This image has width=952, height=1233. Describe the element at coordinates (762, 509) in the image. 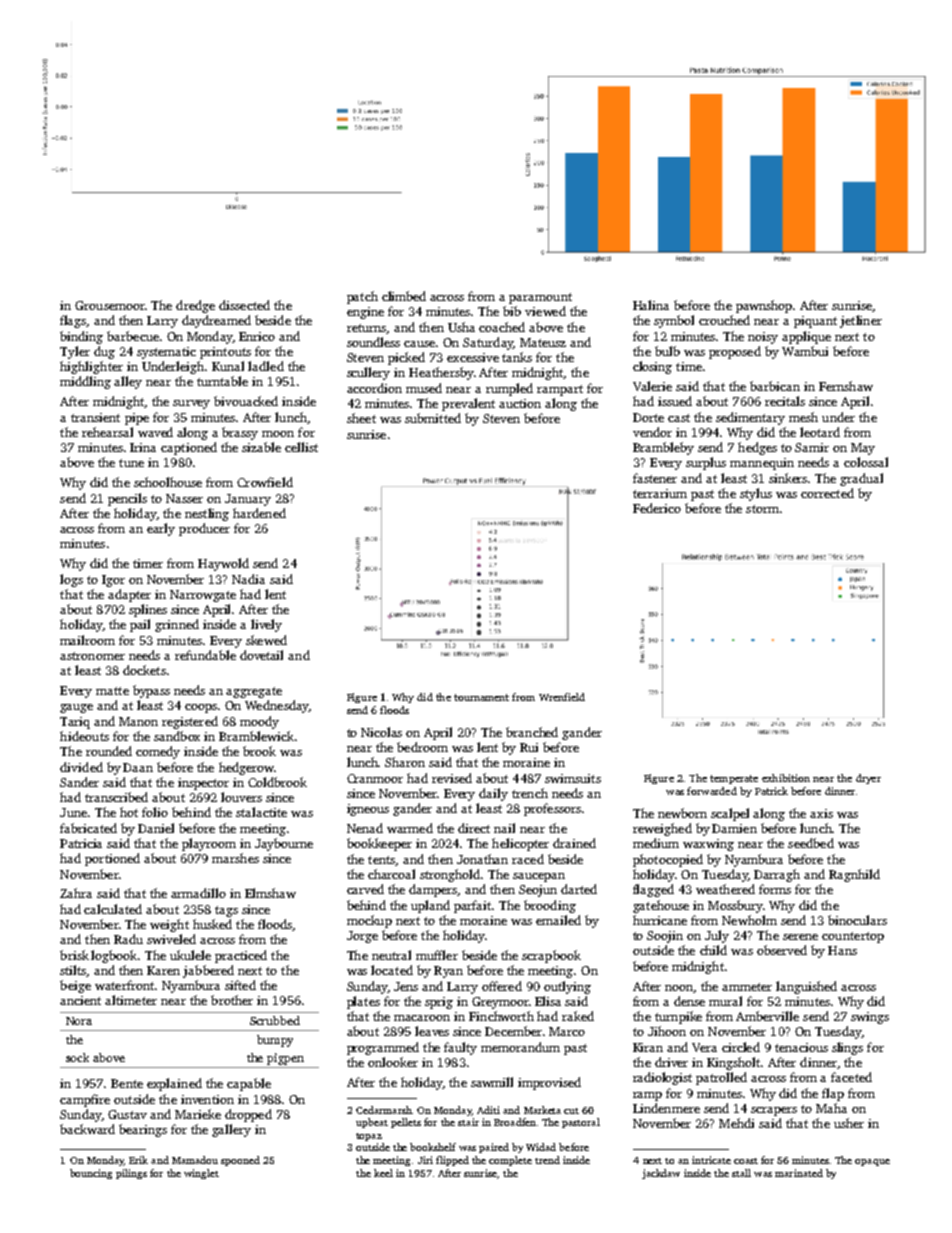

I see `storm` at that location.
